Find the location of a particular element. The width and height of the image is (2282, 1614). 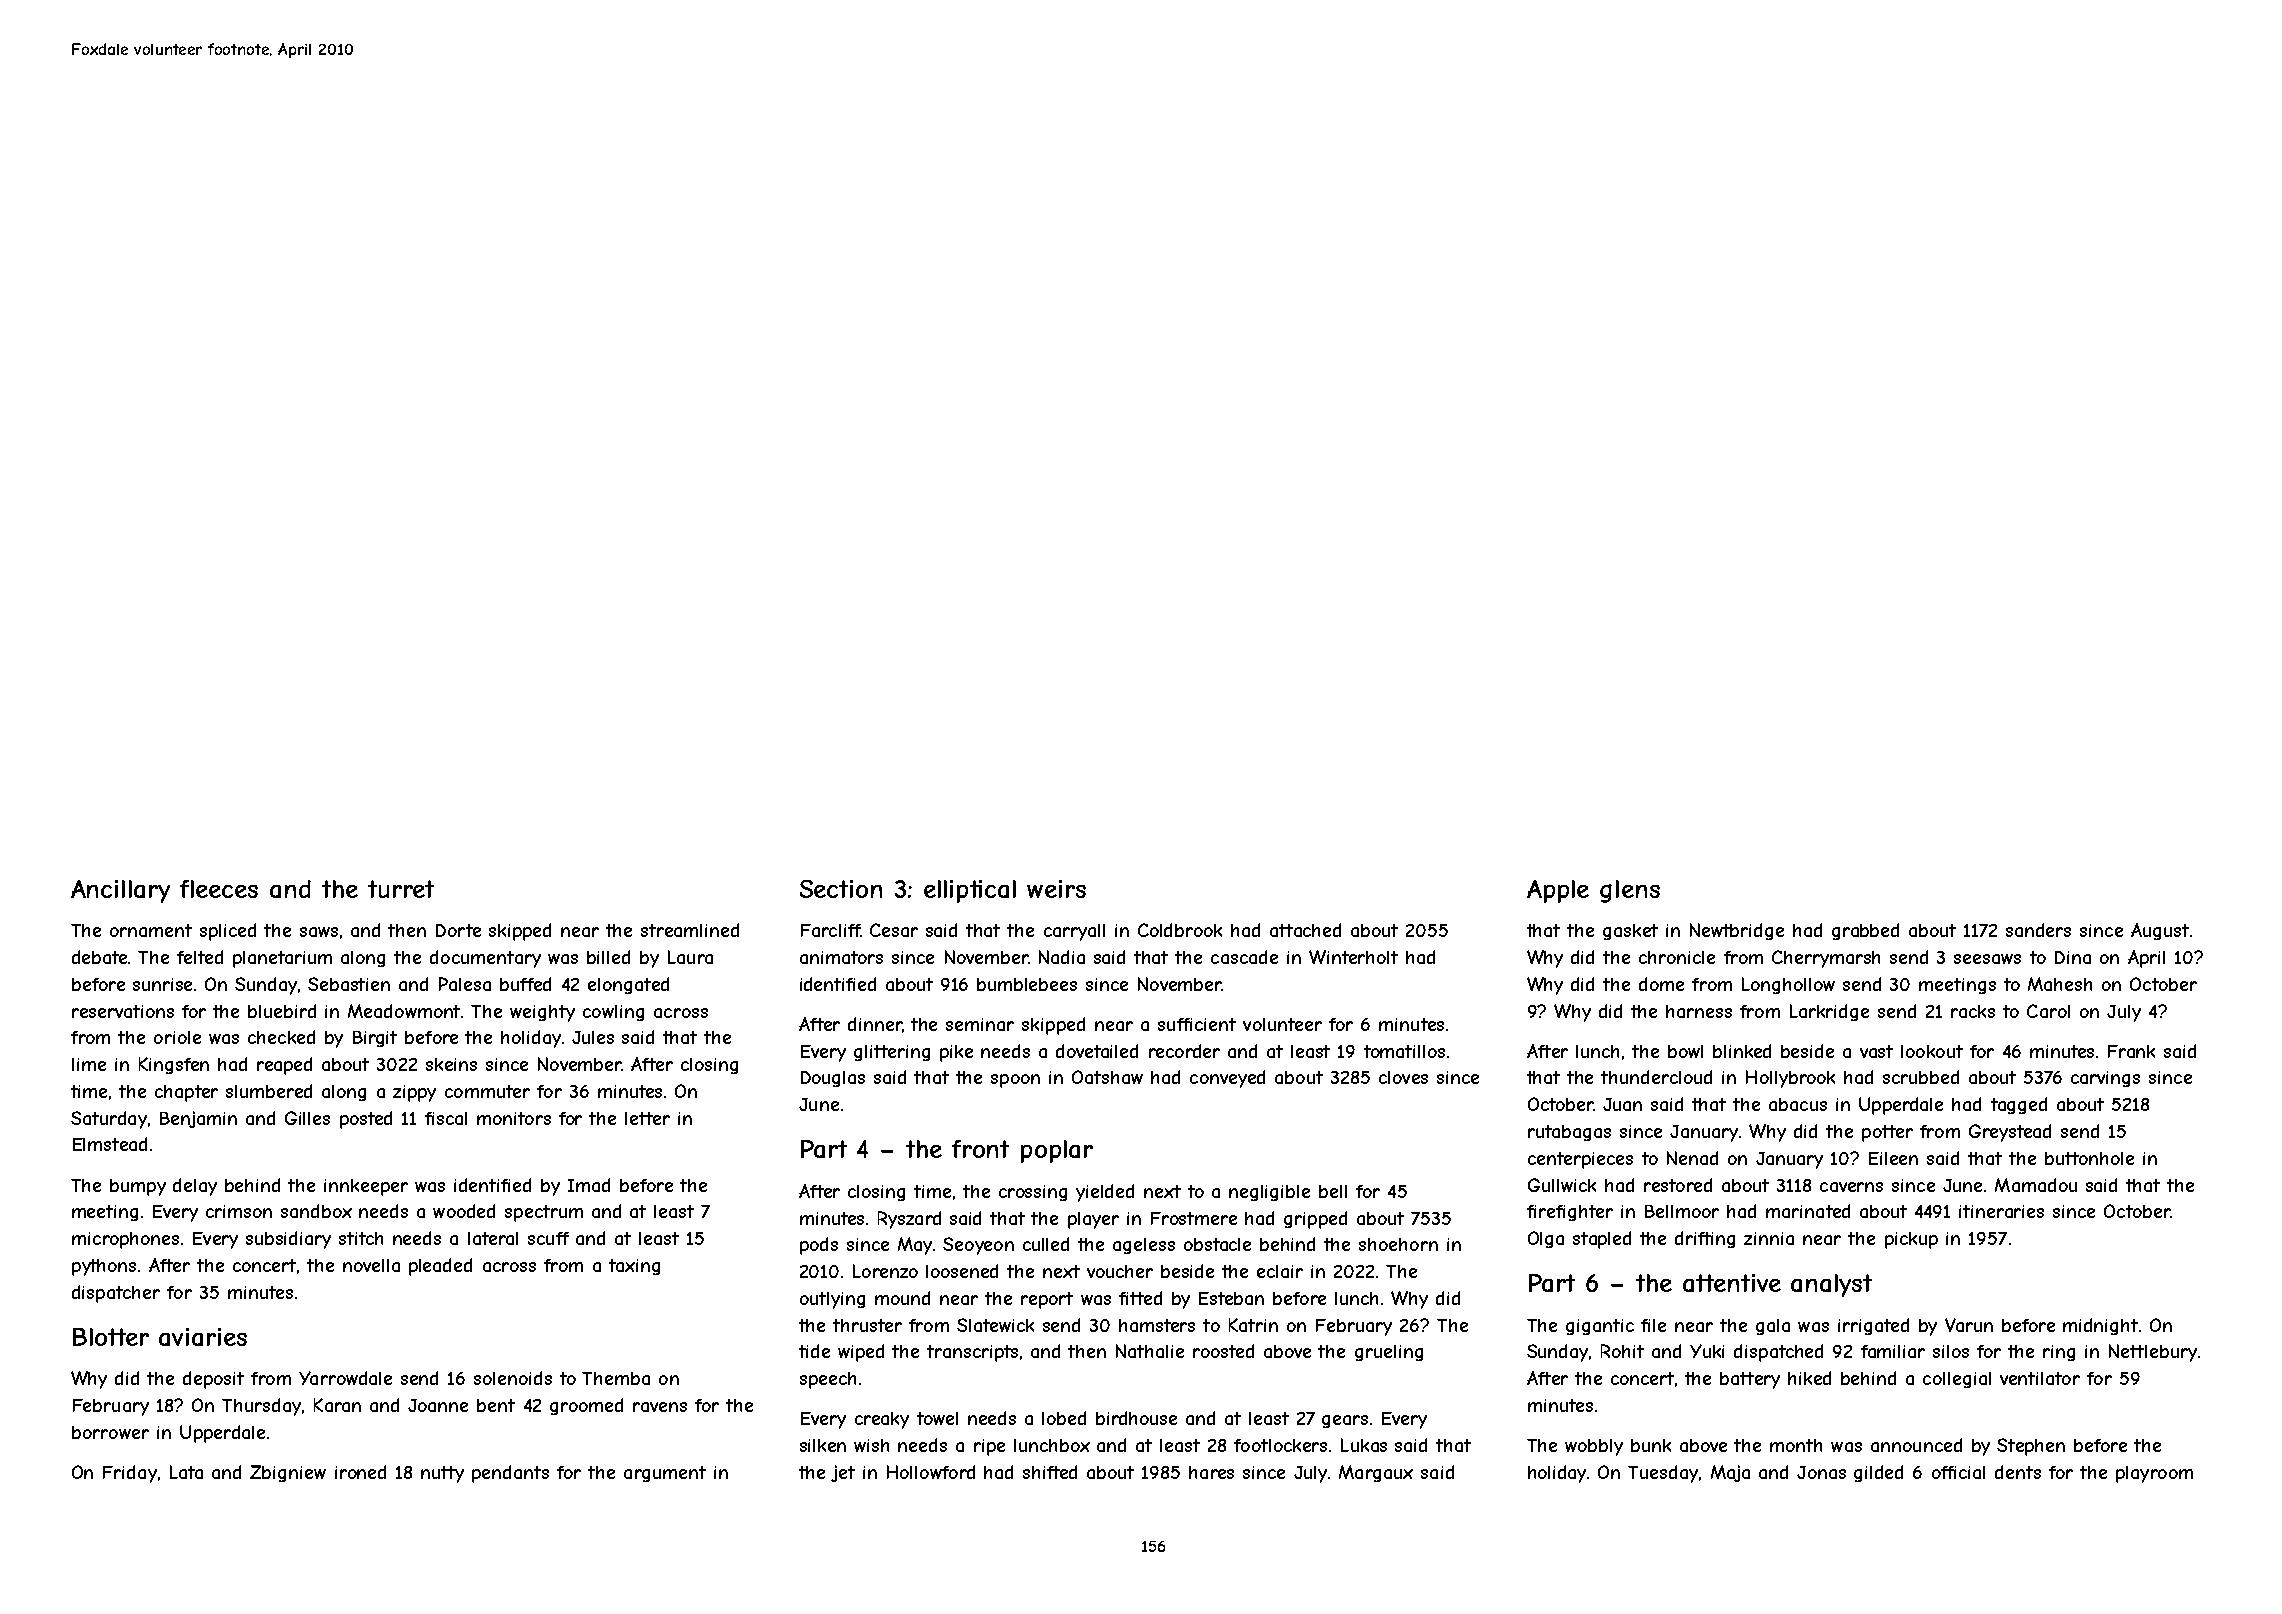

poplar is located at coordinates (1057, 1151).
